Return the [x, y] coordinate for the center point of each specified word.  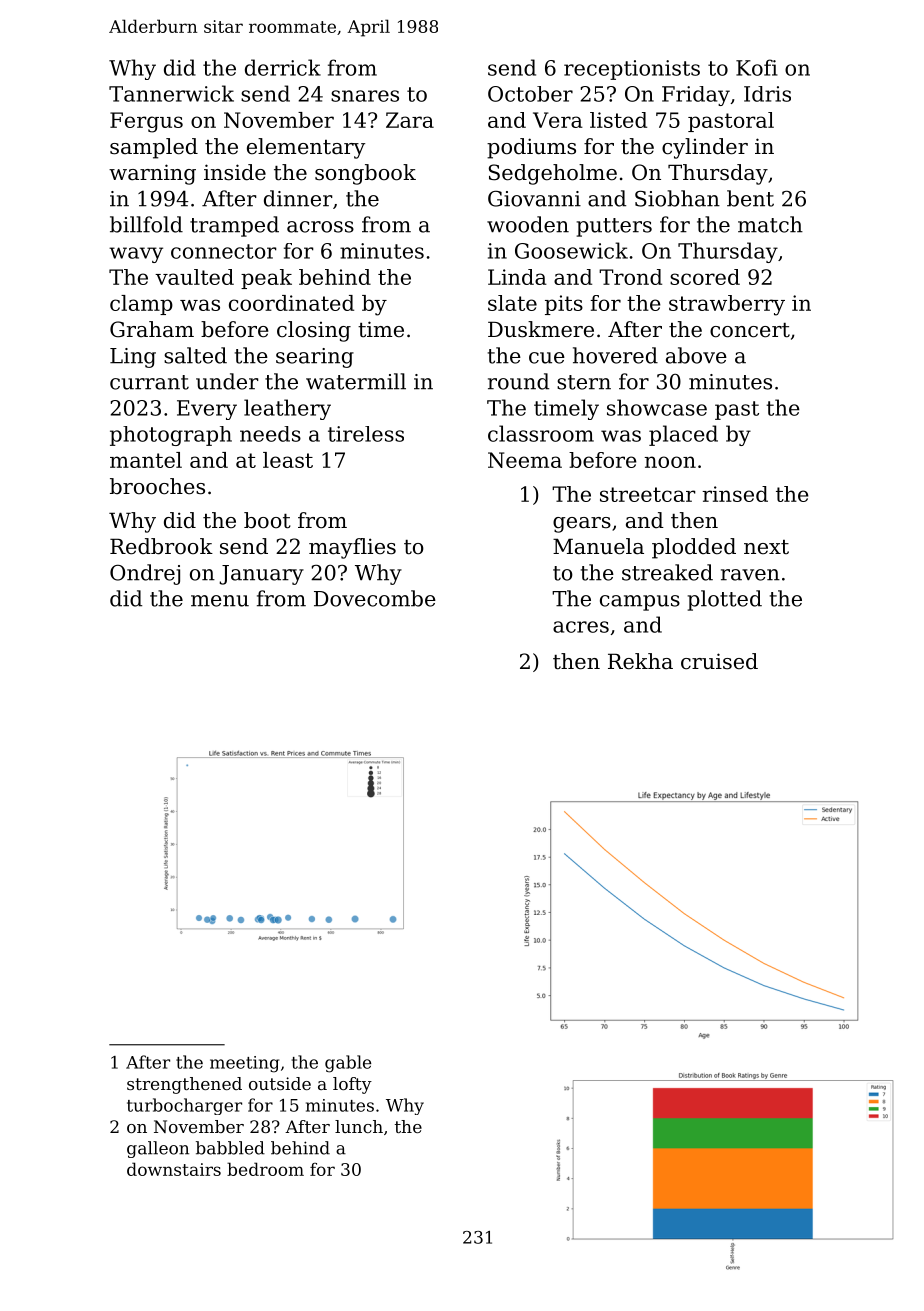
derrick [283, 67]
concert [750, 330]
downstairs [174, 1169]
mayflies [352, 548]
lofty [352, 1085]
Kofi [757, 67]
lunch [359, 1126]
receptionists [632, 70]
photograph [171, 436]
